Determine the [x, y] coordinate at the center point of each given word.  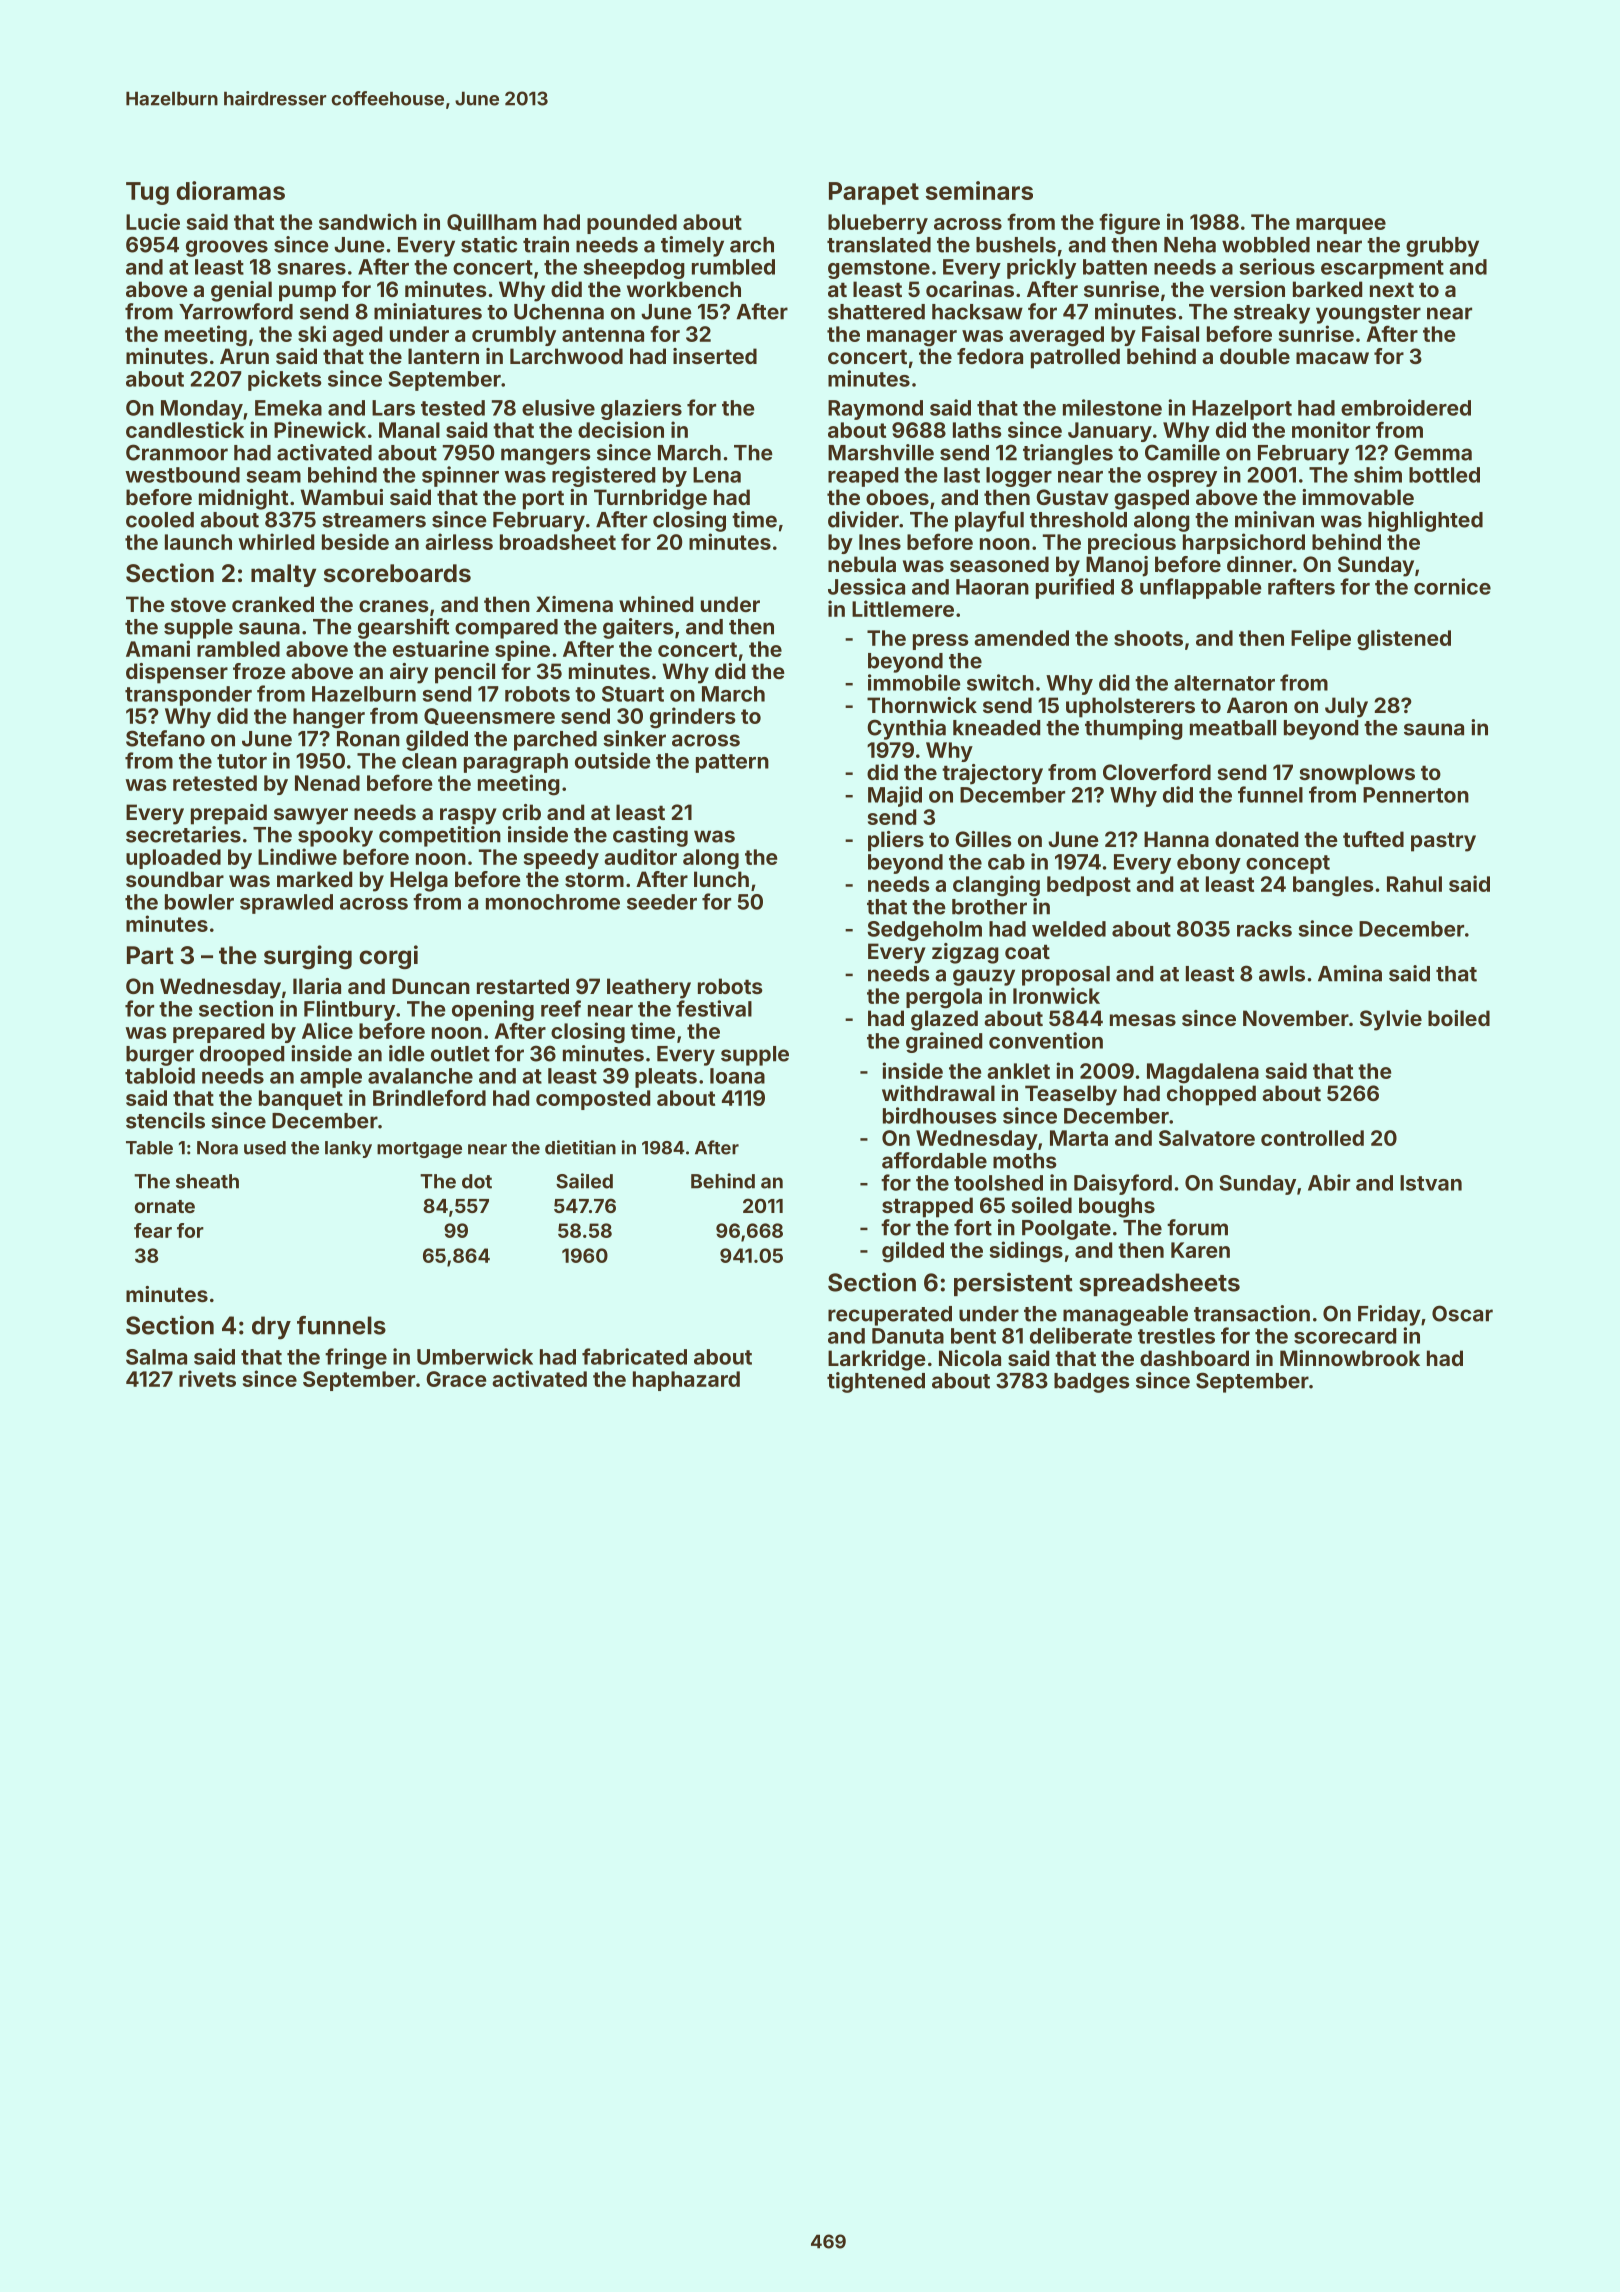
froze [259, 671]
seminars [979, 190]
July [1346, 707]
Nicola [970, 1358]
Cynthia [906, 729]
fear [153, 1230]
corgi [388, 957]
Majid [895, 796]
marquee [1341, 226]
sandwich [368, 221]
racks [1264, 929]
